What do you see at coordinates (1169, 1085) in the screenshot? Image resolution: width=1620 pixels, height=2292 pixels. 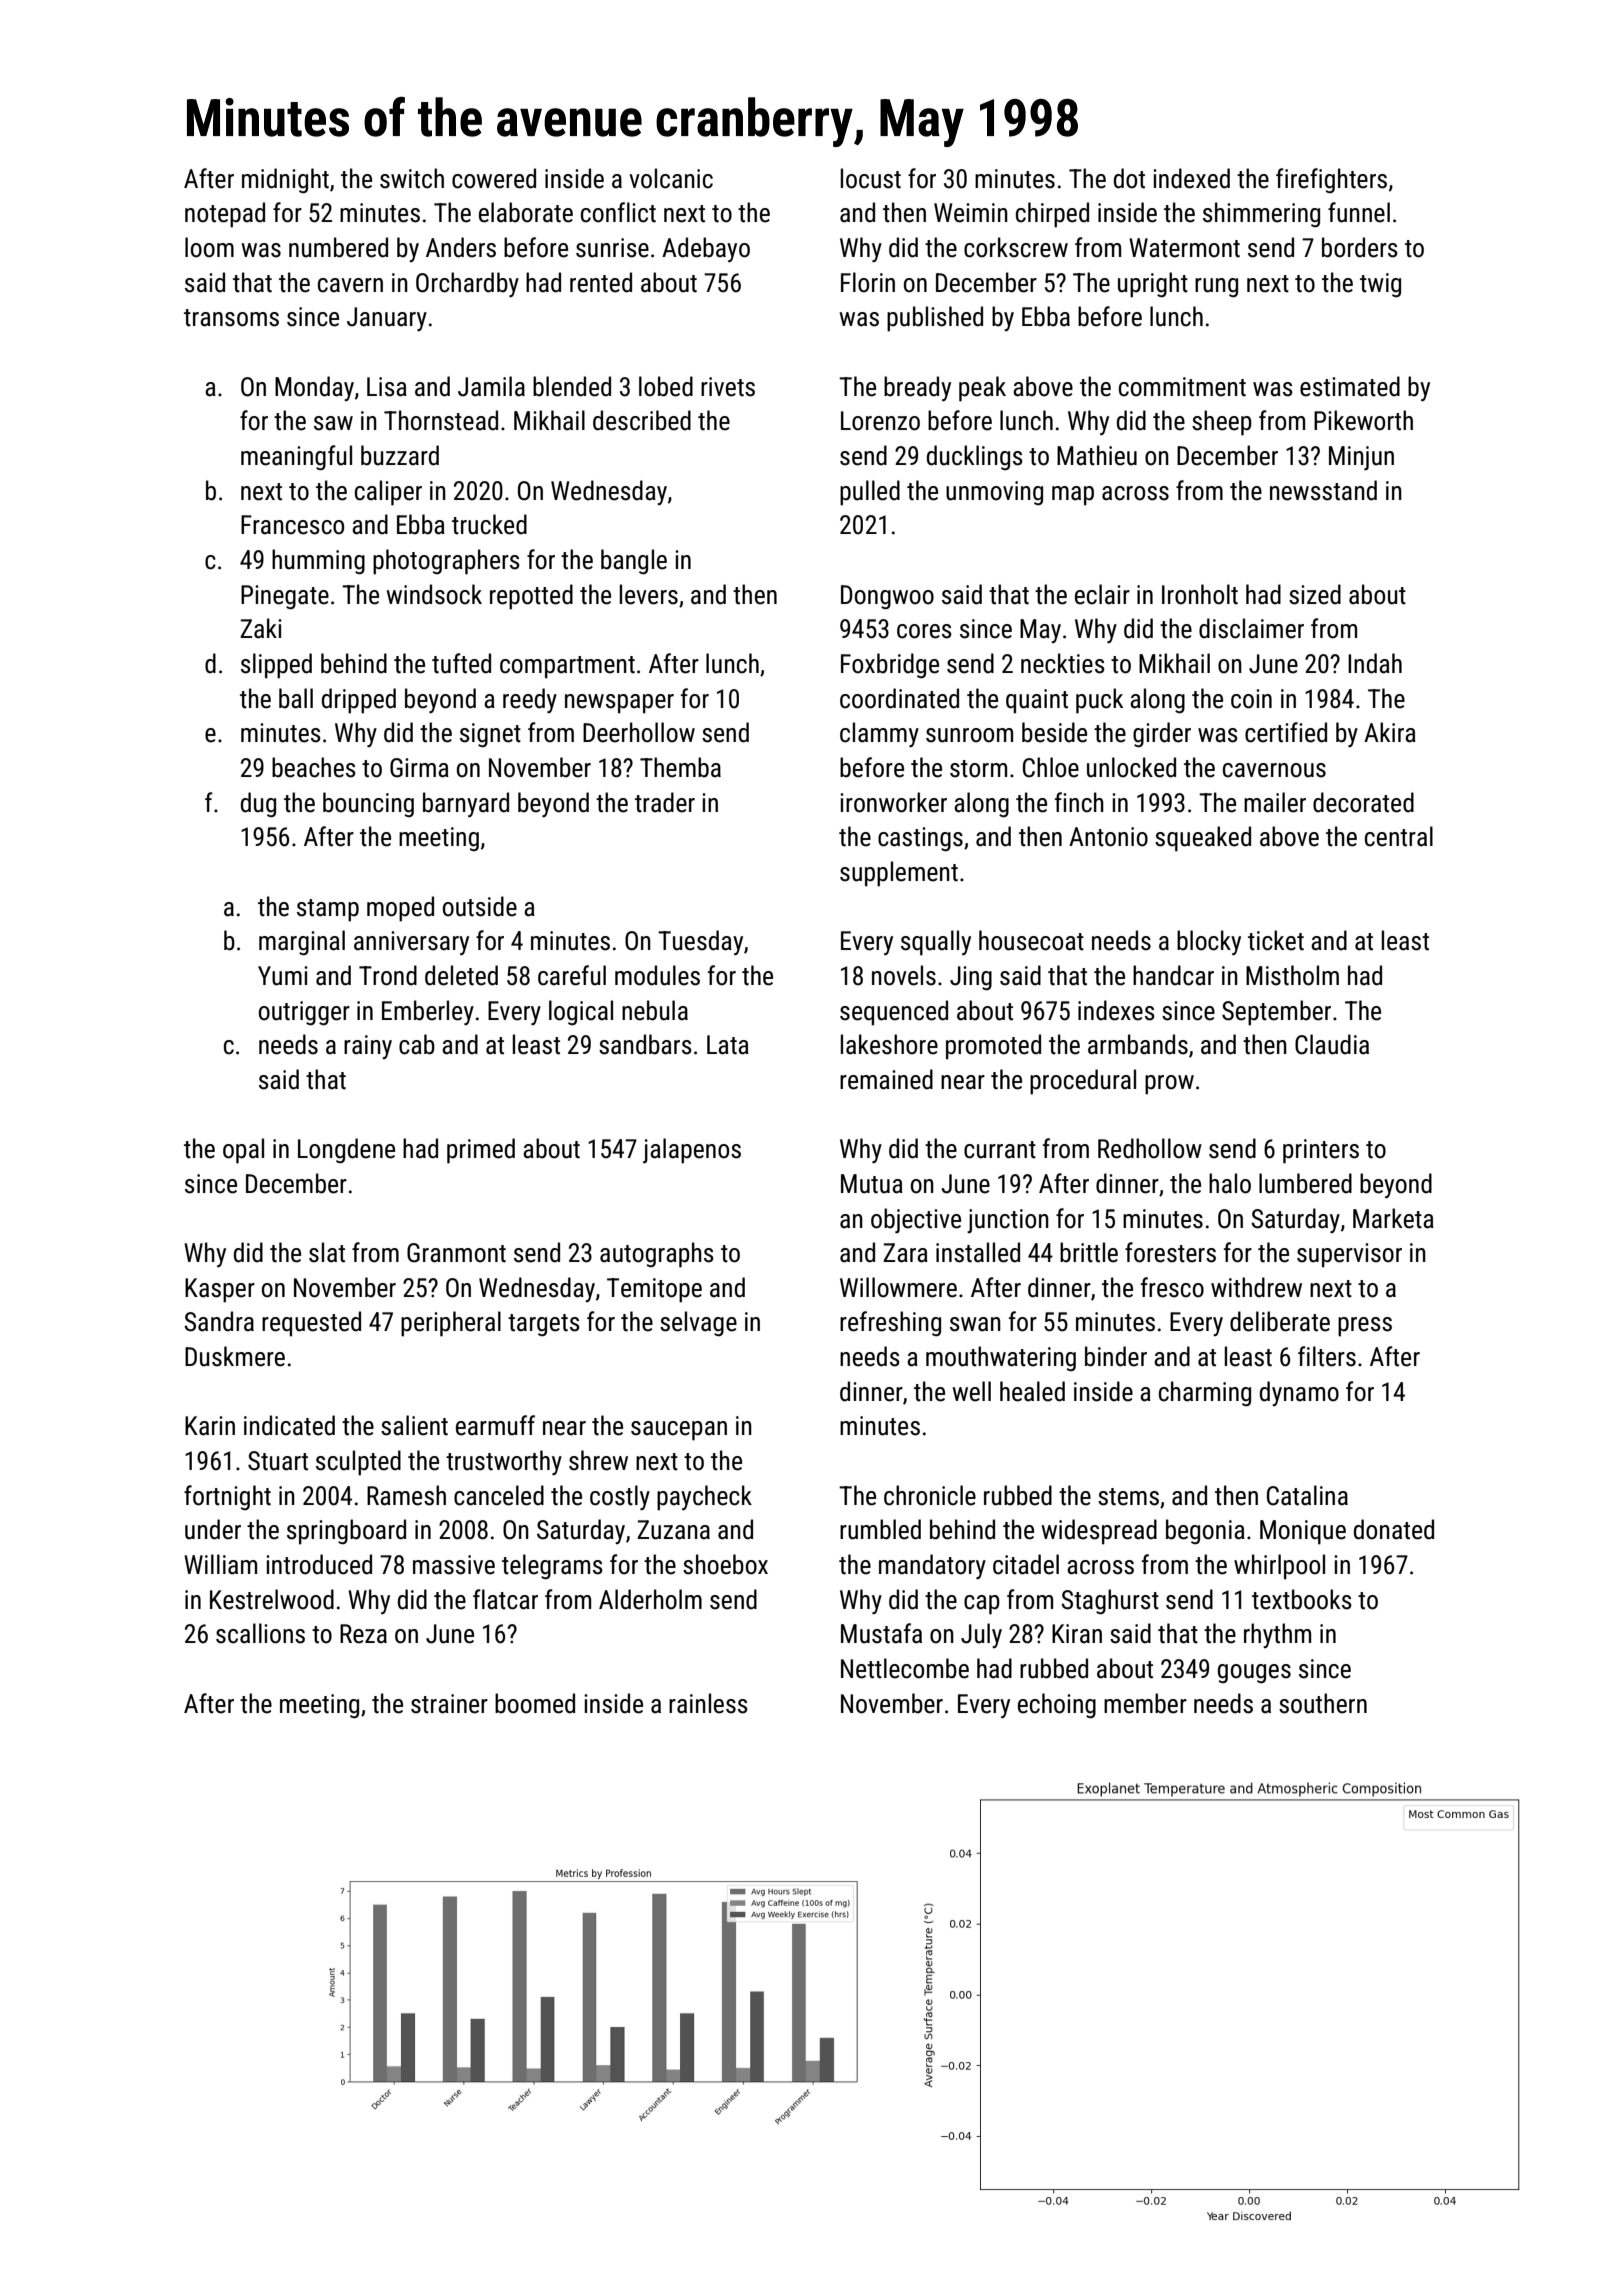 I see `prow` at bounding box center [1169, 1085].
